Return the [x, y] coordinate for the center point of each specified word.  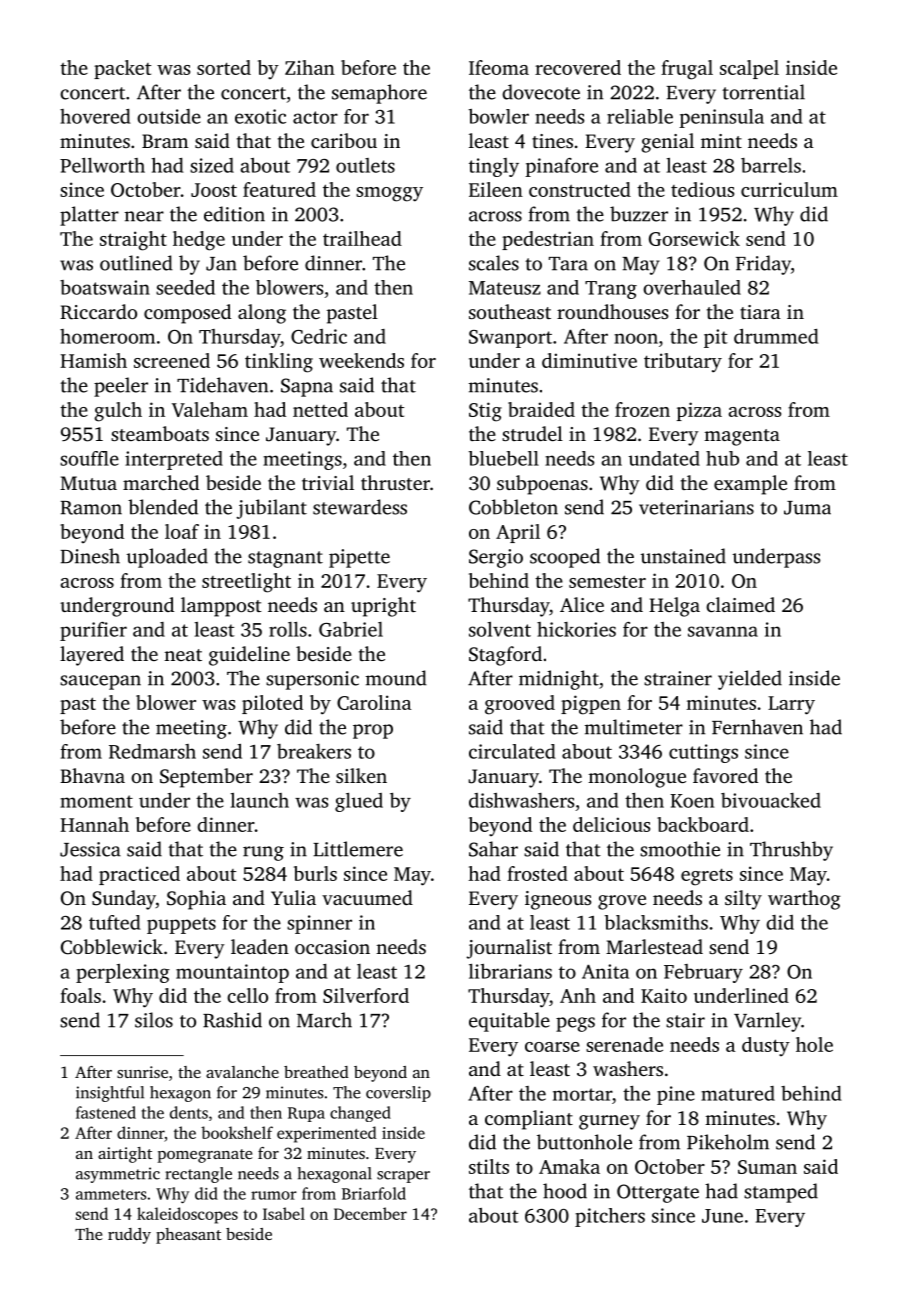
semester [607, 581]
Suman [767, 1167]
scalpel [749, 69]
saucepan [100, 682]
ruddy [129, 1236]
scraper [403, 1177]
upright [383, 607]
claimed [740, 604]
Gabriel [351, 629]
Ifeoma [499, 67]
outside [169, 116]
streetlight [246, 583]
